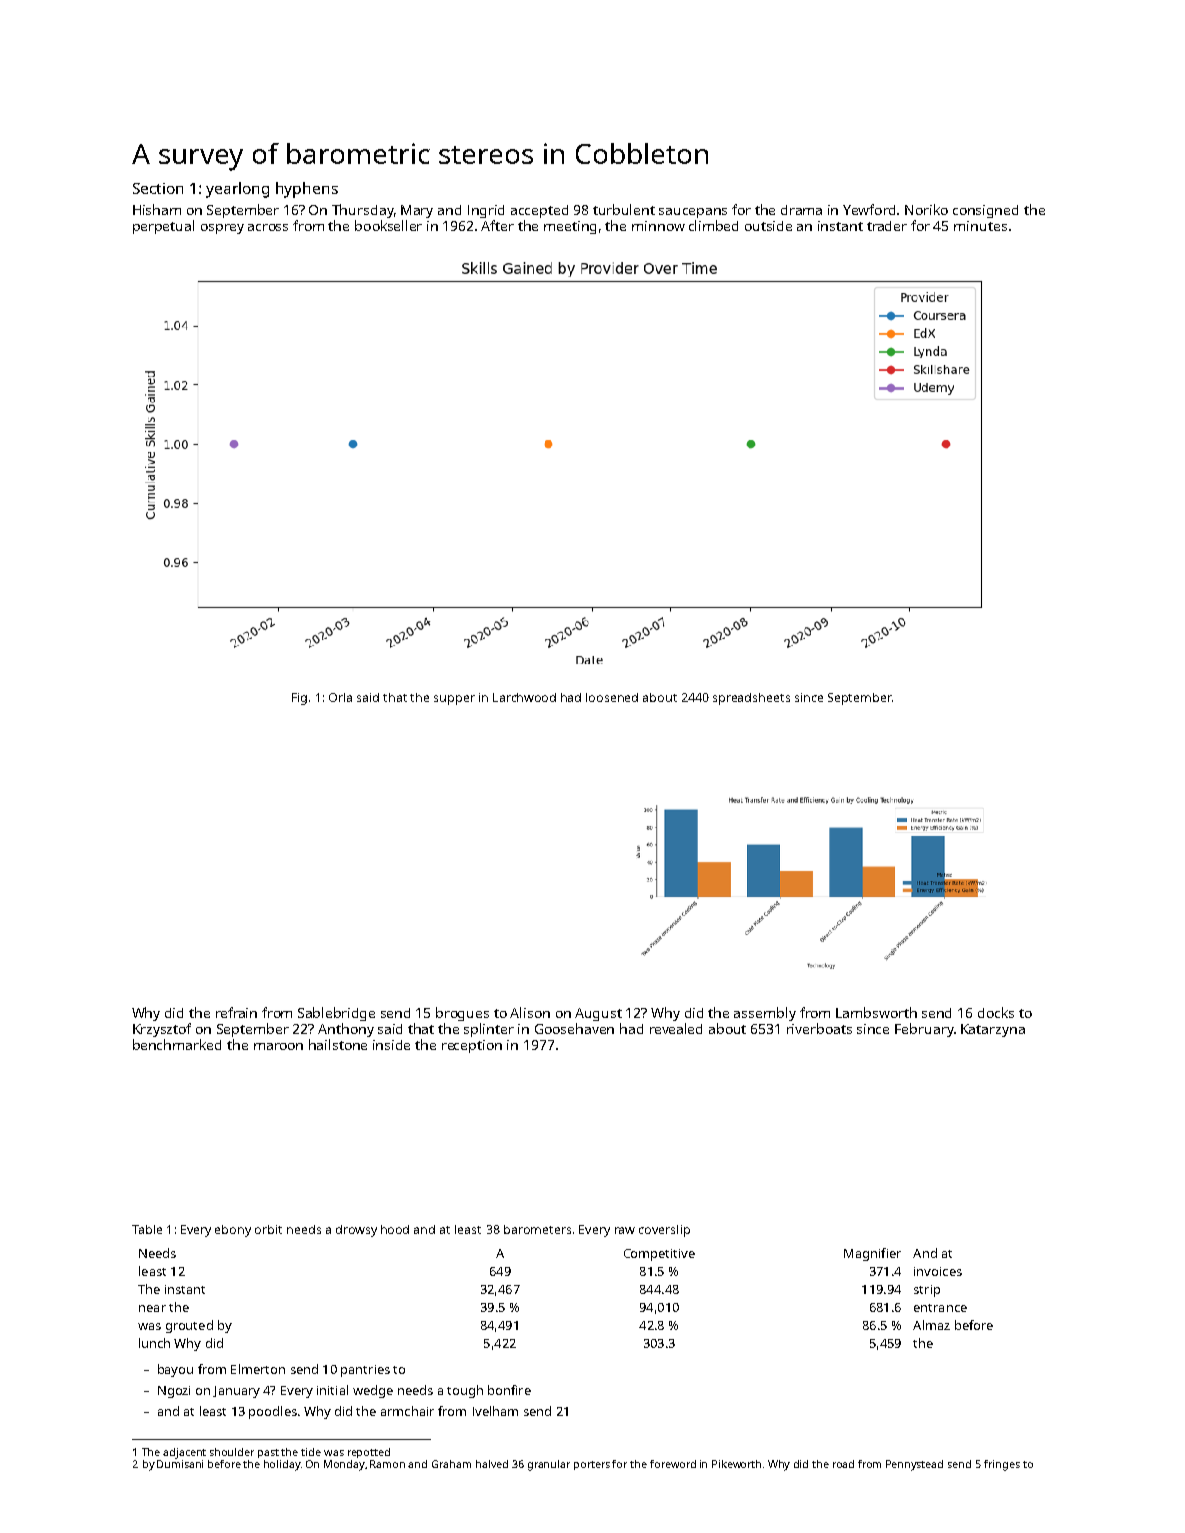 The image size is (1185, 1533). I want to click on riverboats, so click(819, 1028).
